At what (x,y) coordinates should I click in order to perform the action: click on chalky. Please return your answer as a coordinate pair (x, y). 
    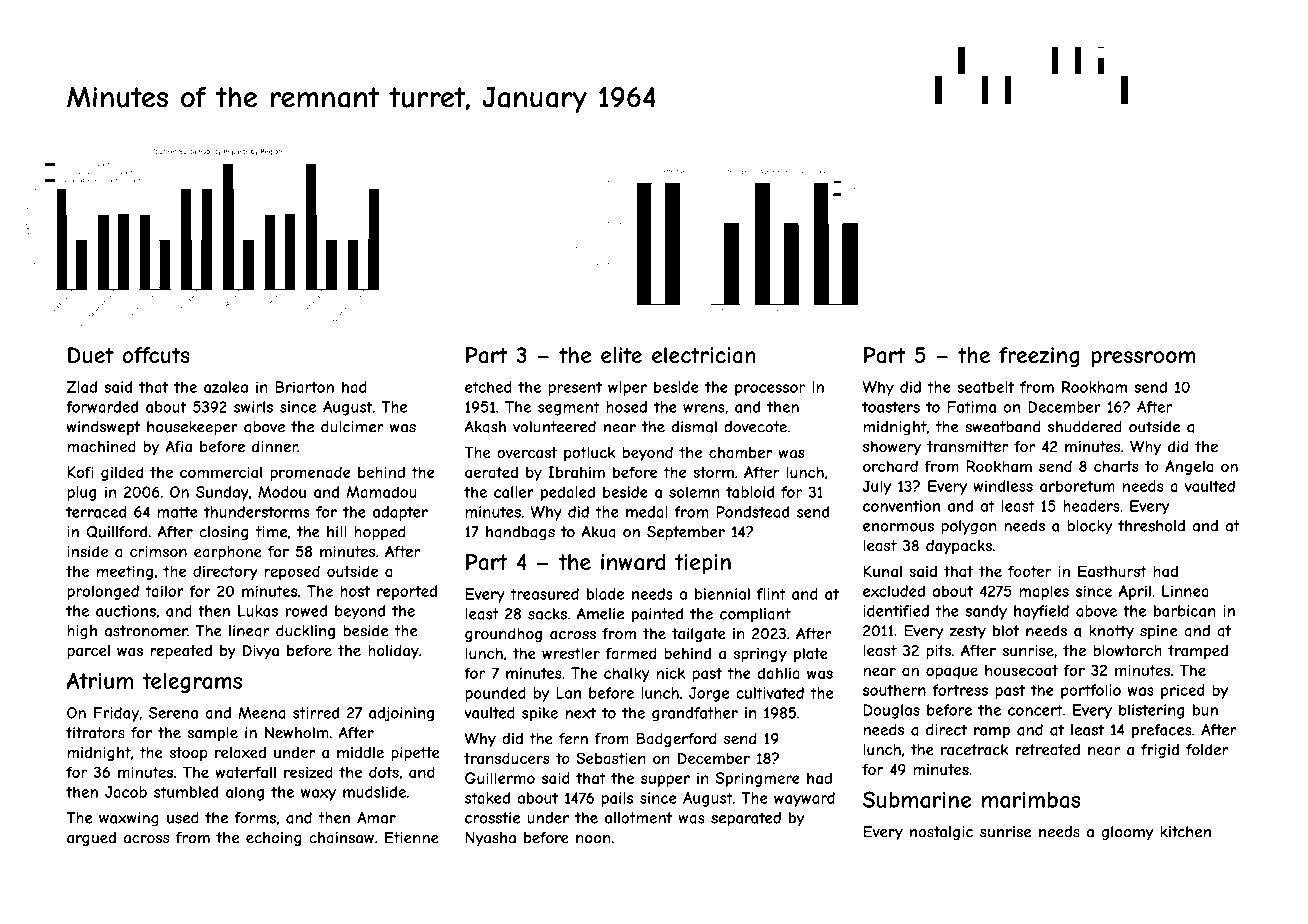
    Looking at the image, I should click on (627, 674).
